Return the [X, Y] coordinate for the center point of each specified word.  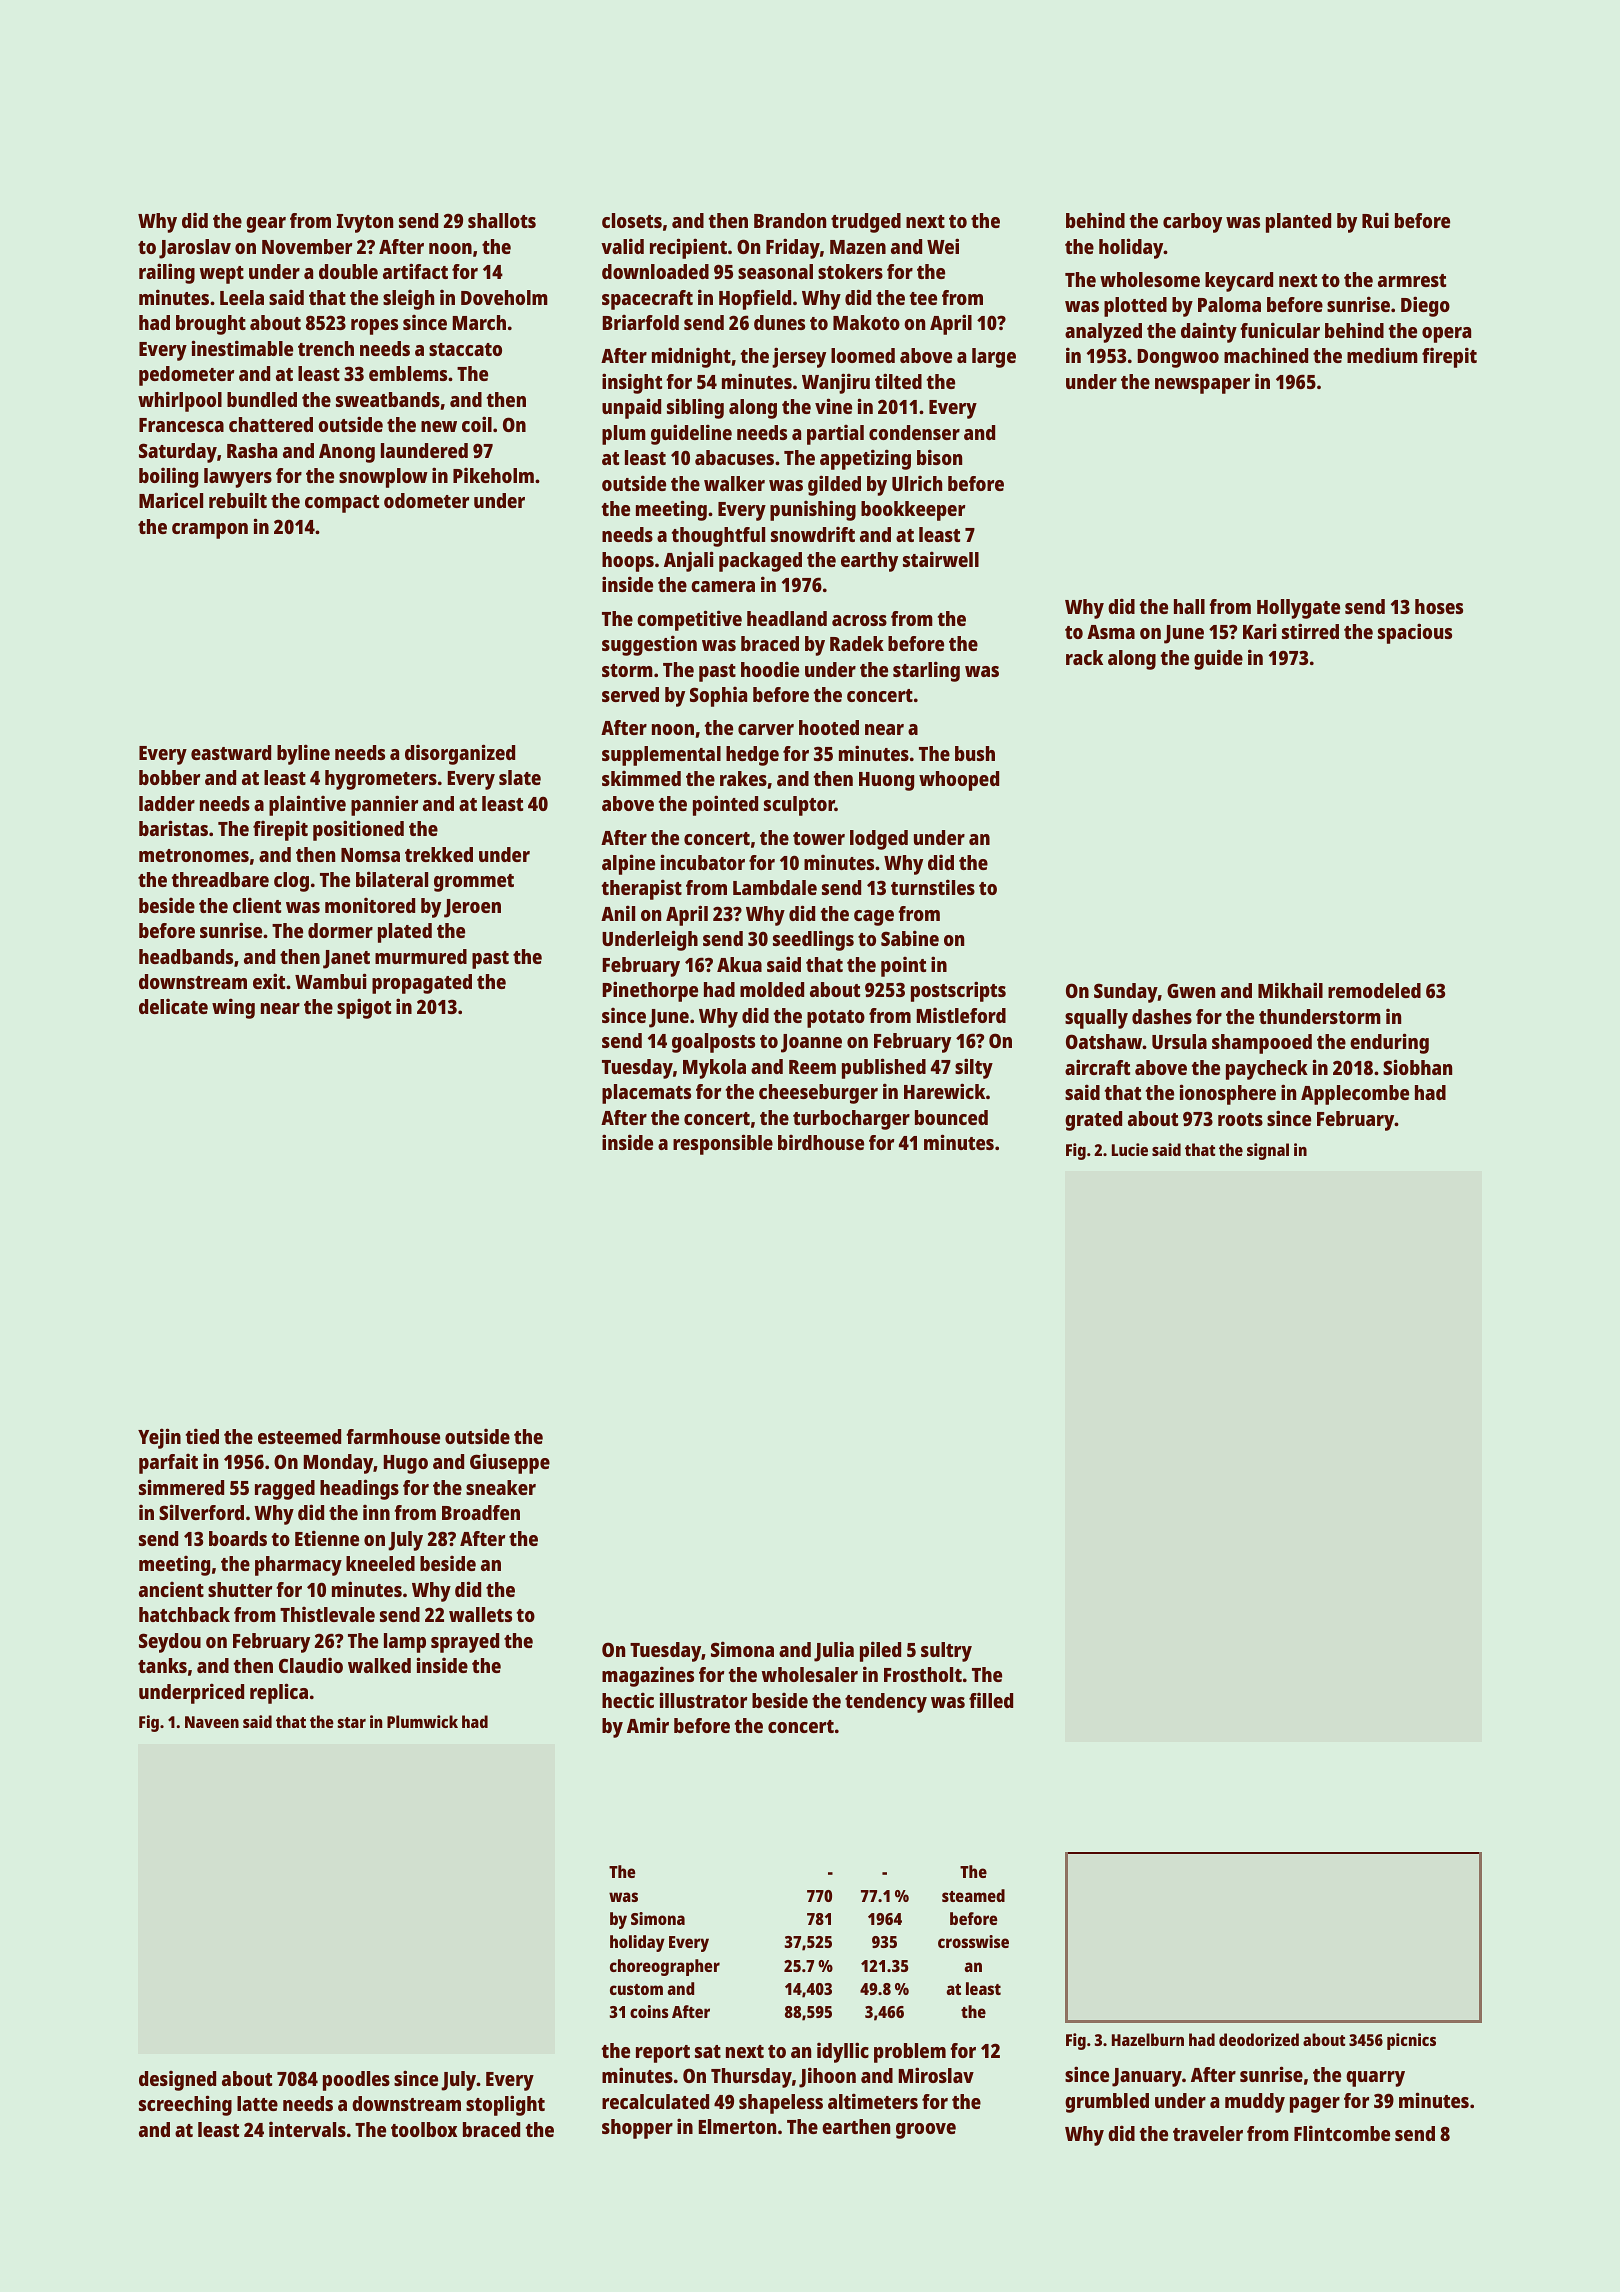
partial [835, 435]
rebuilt [238, 500]
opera [1446, 335]
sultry [946, 1652]
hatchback [184, 1614]
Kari [1260, 631]
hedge [752, 756]
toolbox [424, 2129]
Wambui [331, 981]
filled [991, 1700]
